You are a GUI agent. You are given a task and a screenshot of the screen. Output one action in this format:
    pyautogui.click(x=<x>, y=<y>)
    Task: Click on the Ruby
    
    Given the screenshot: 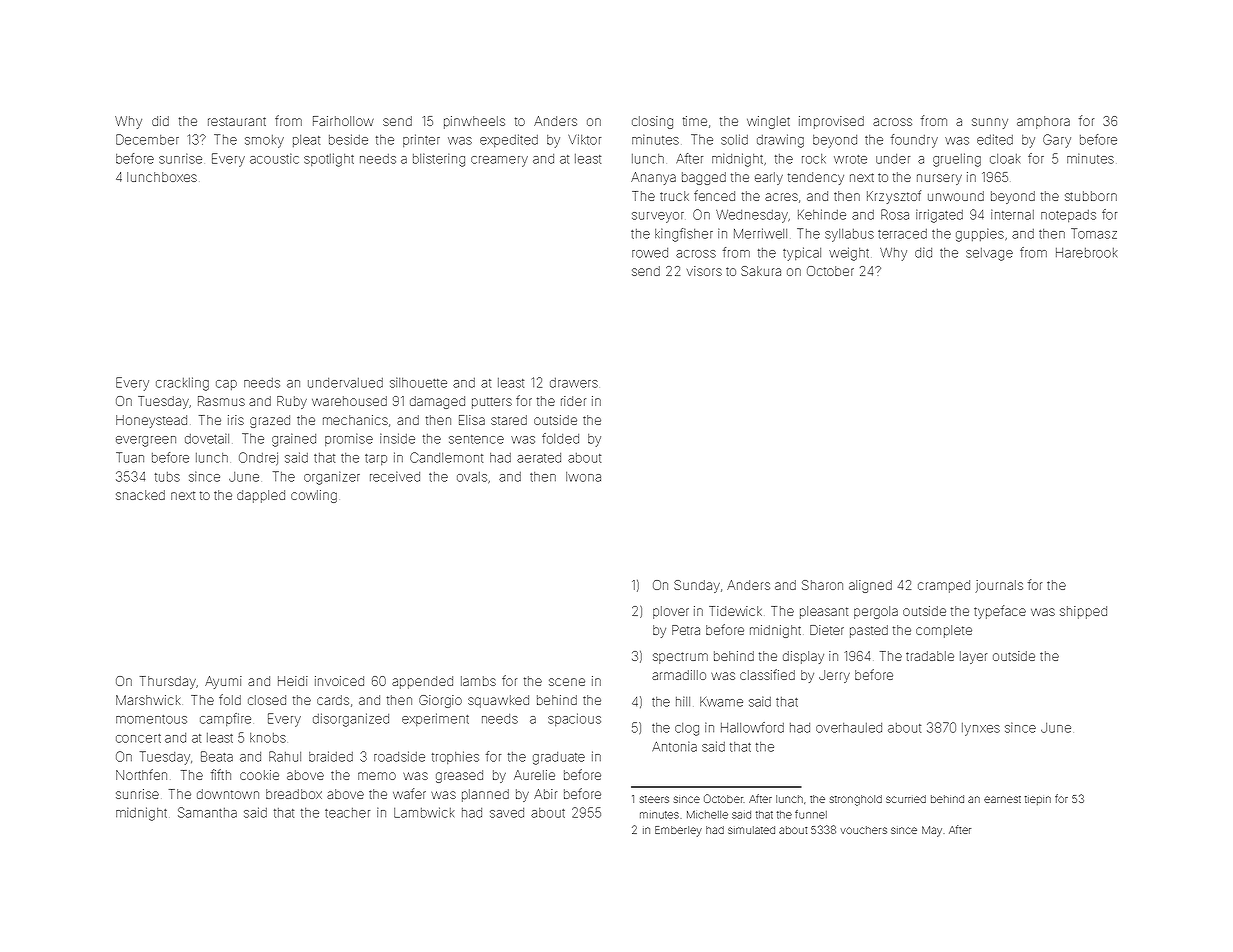 What is the action you would take?
    pyautogui.click(x=292, y=402)
